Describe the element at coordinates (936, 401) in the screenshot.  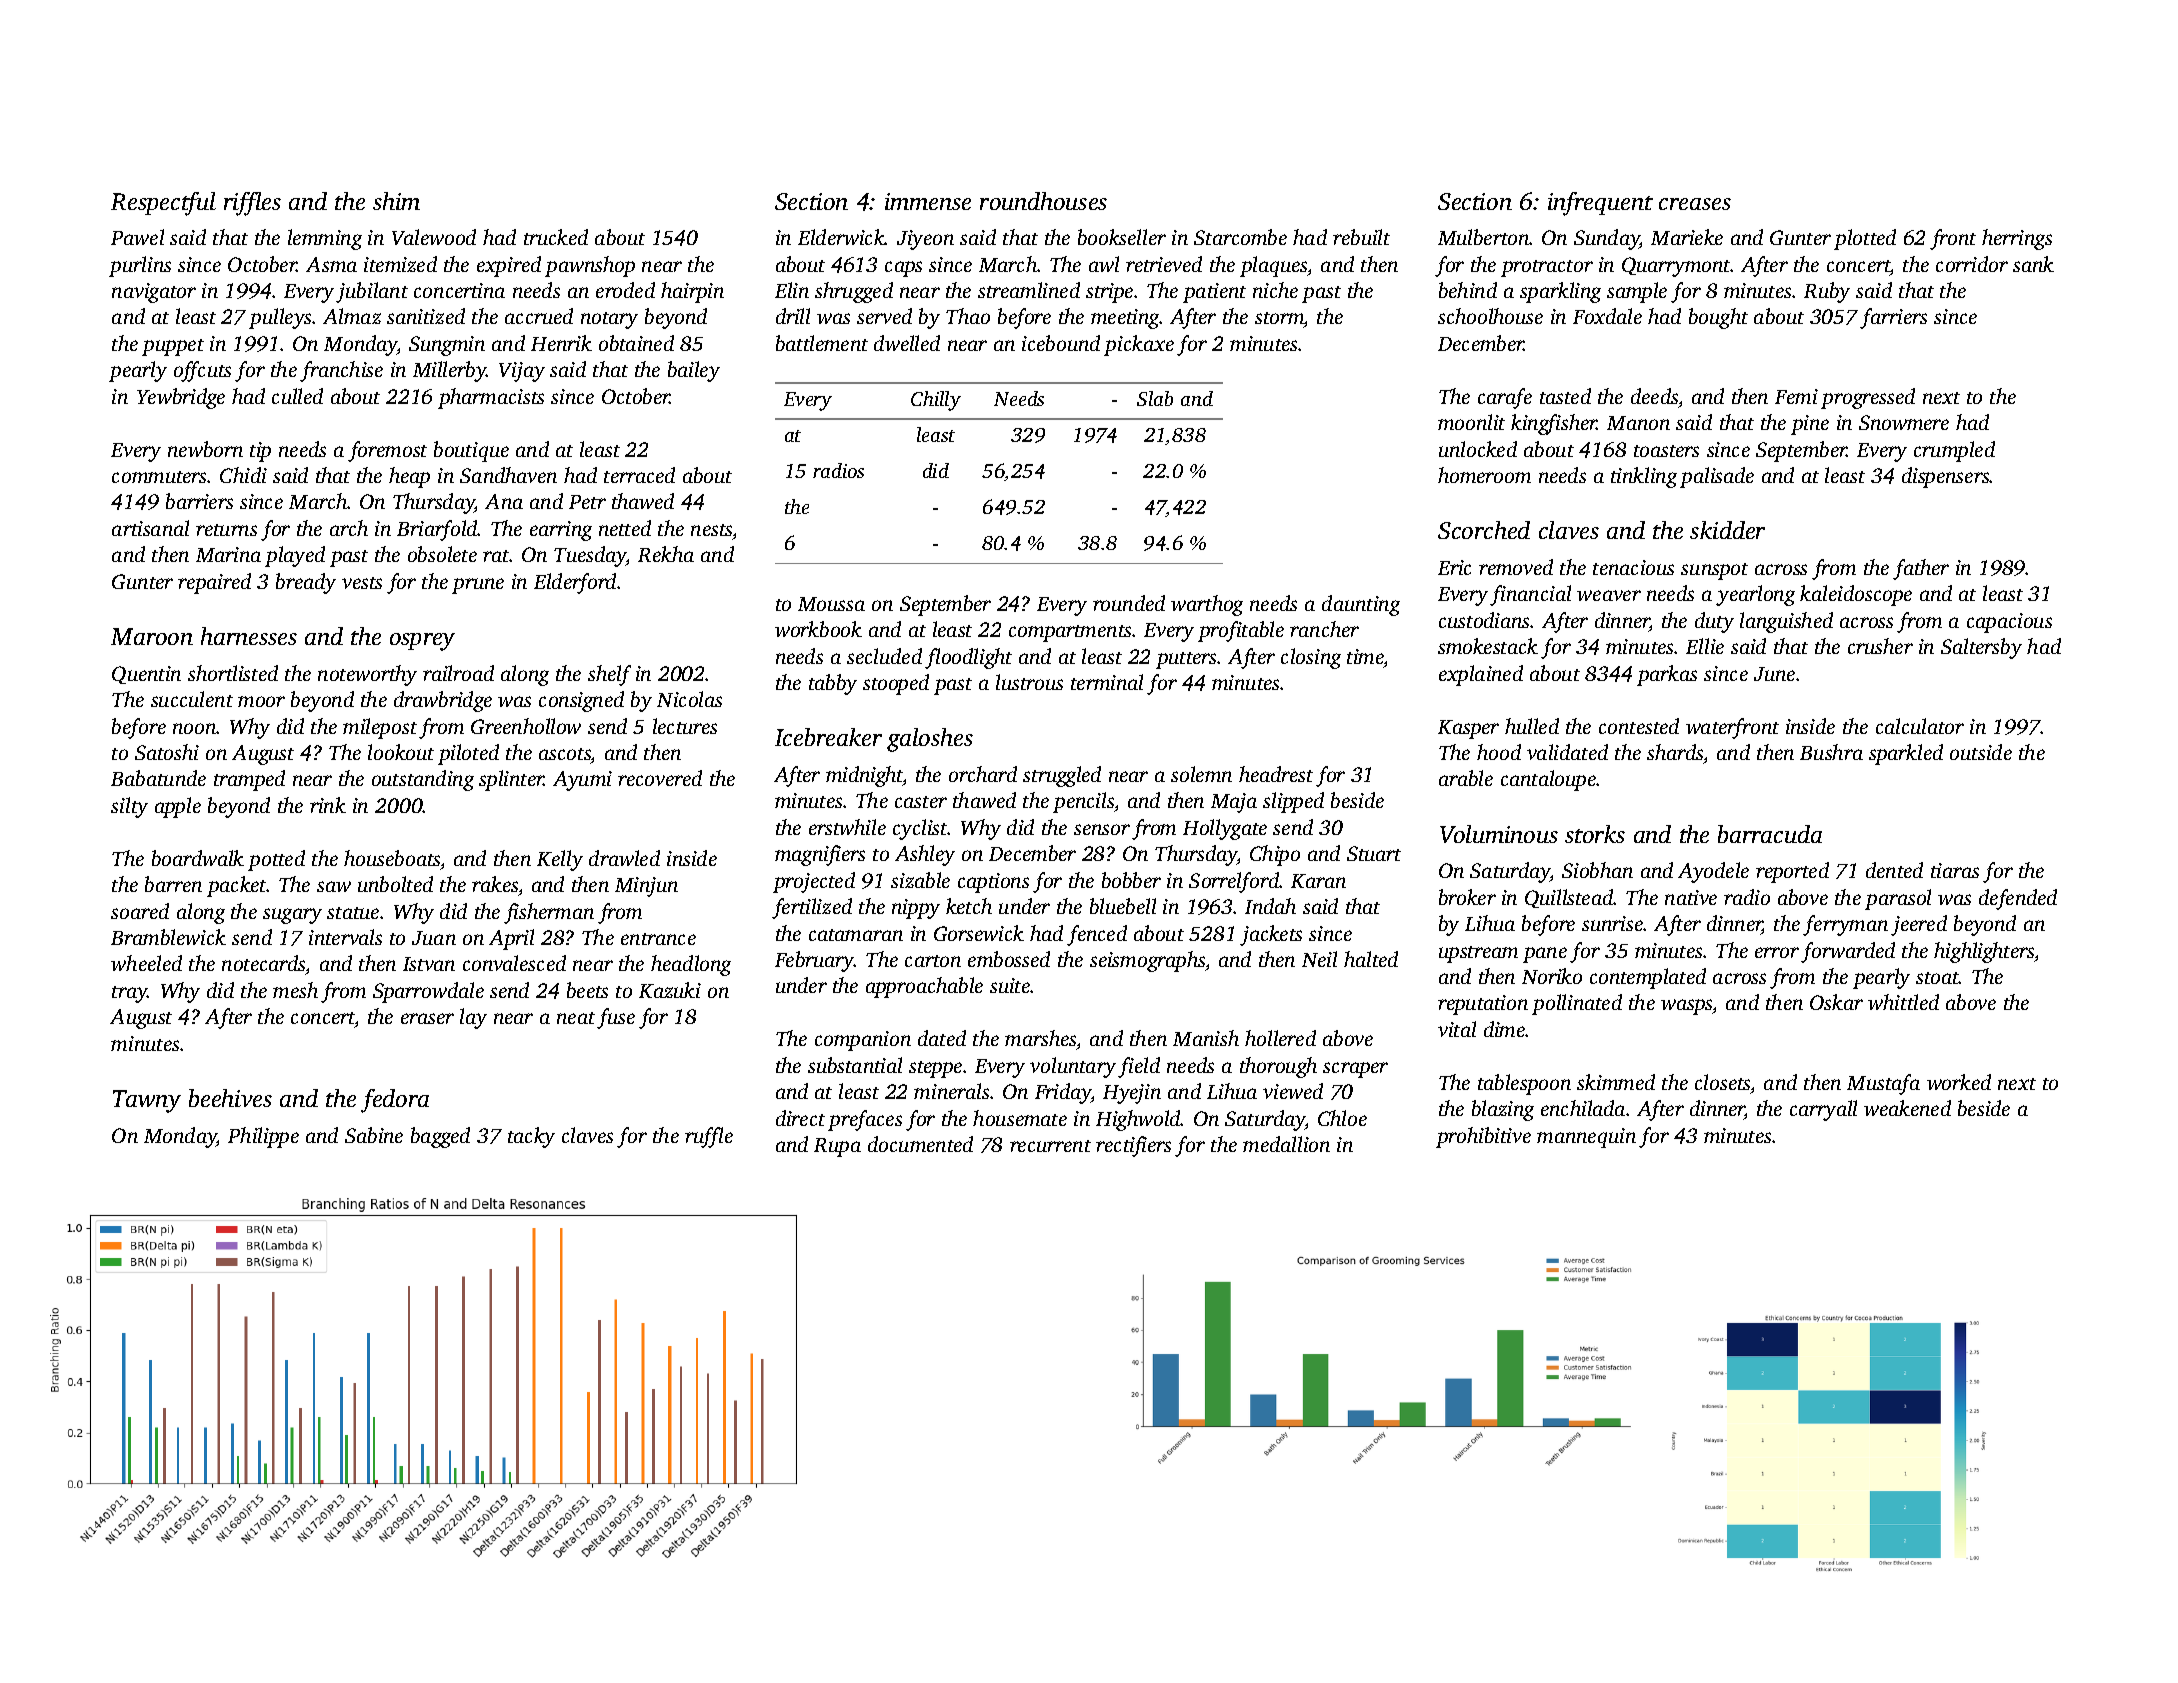
I see `Chilly` at that location.
